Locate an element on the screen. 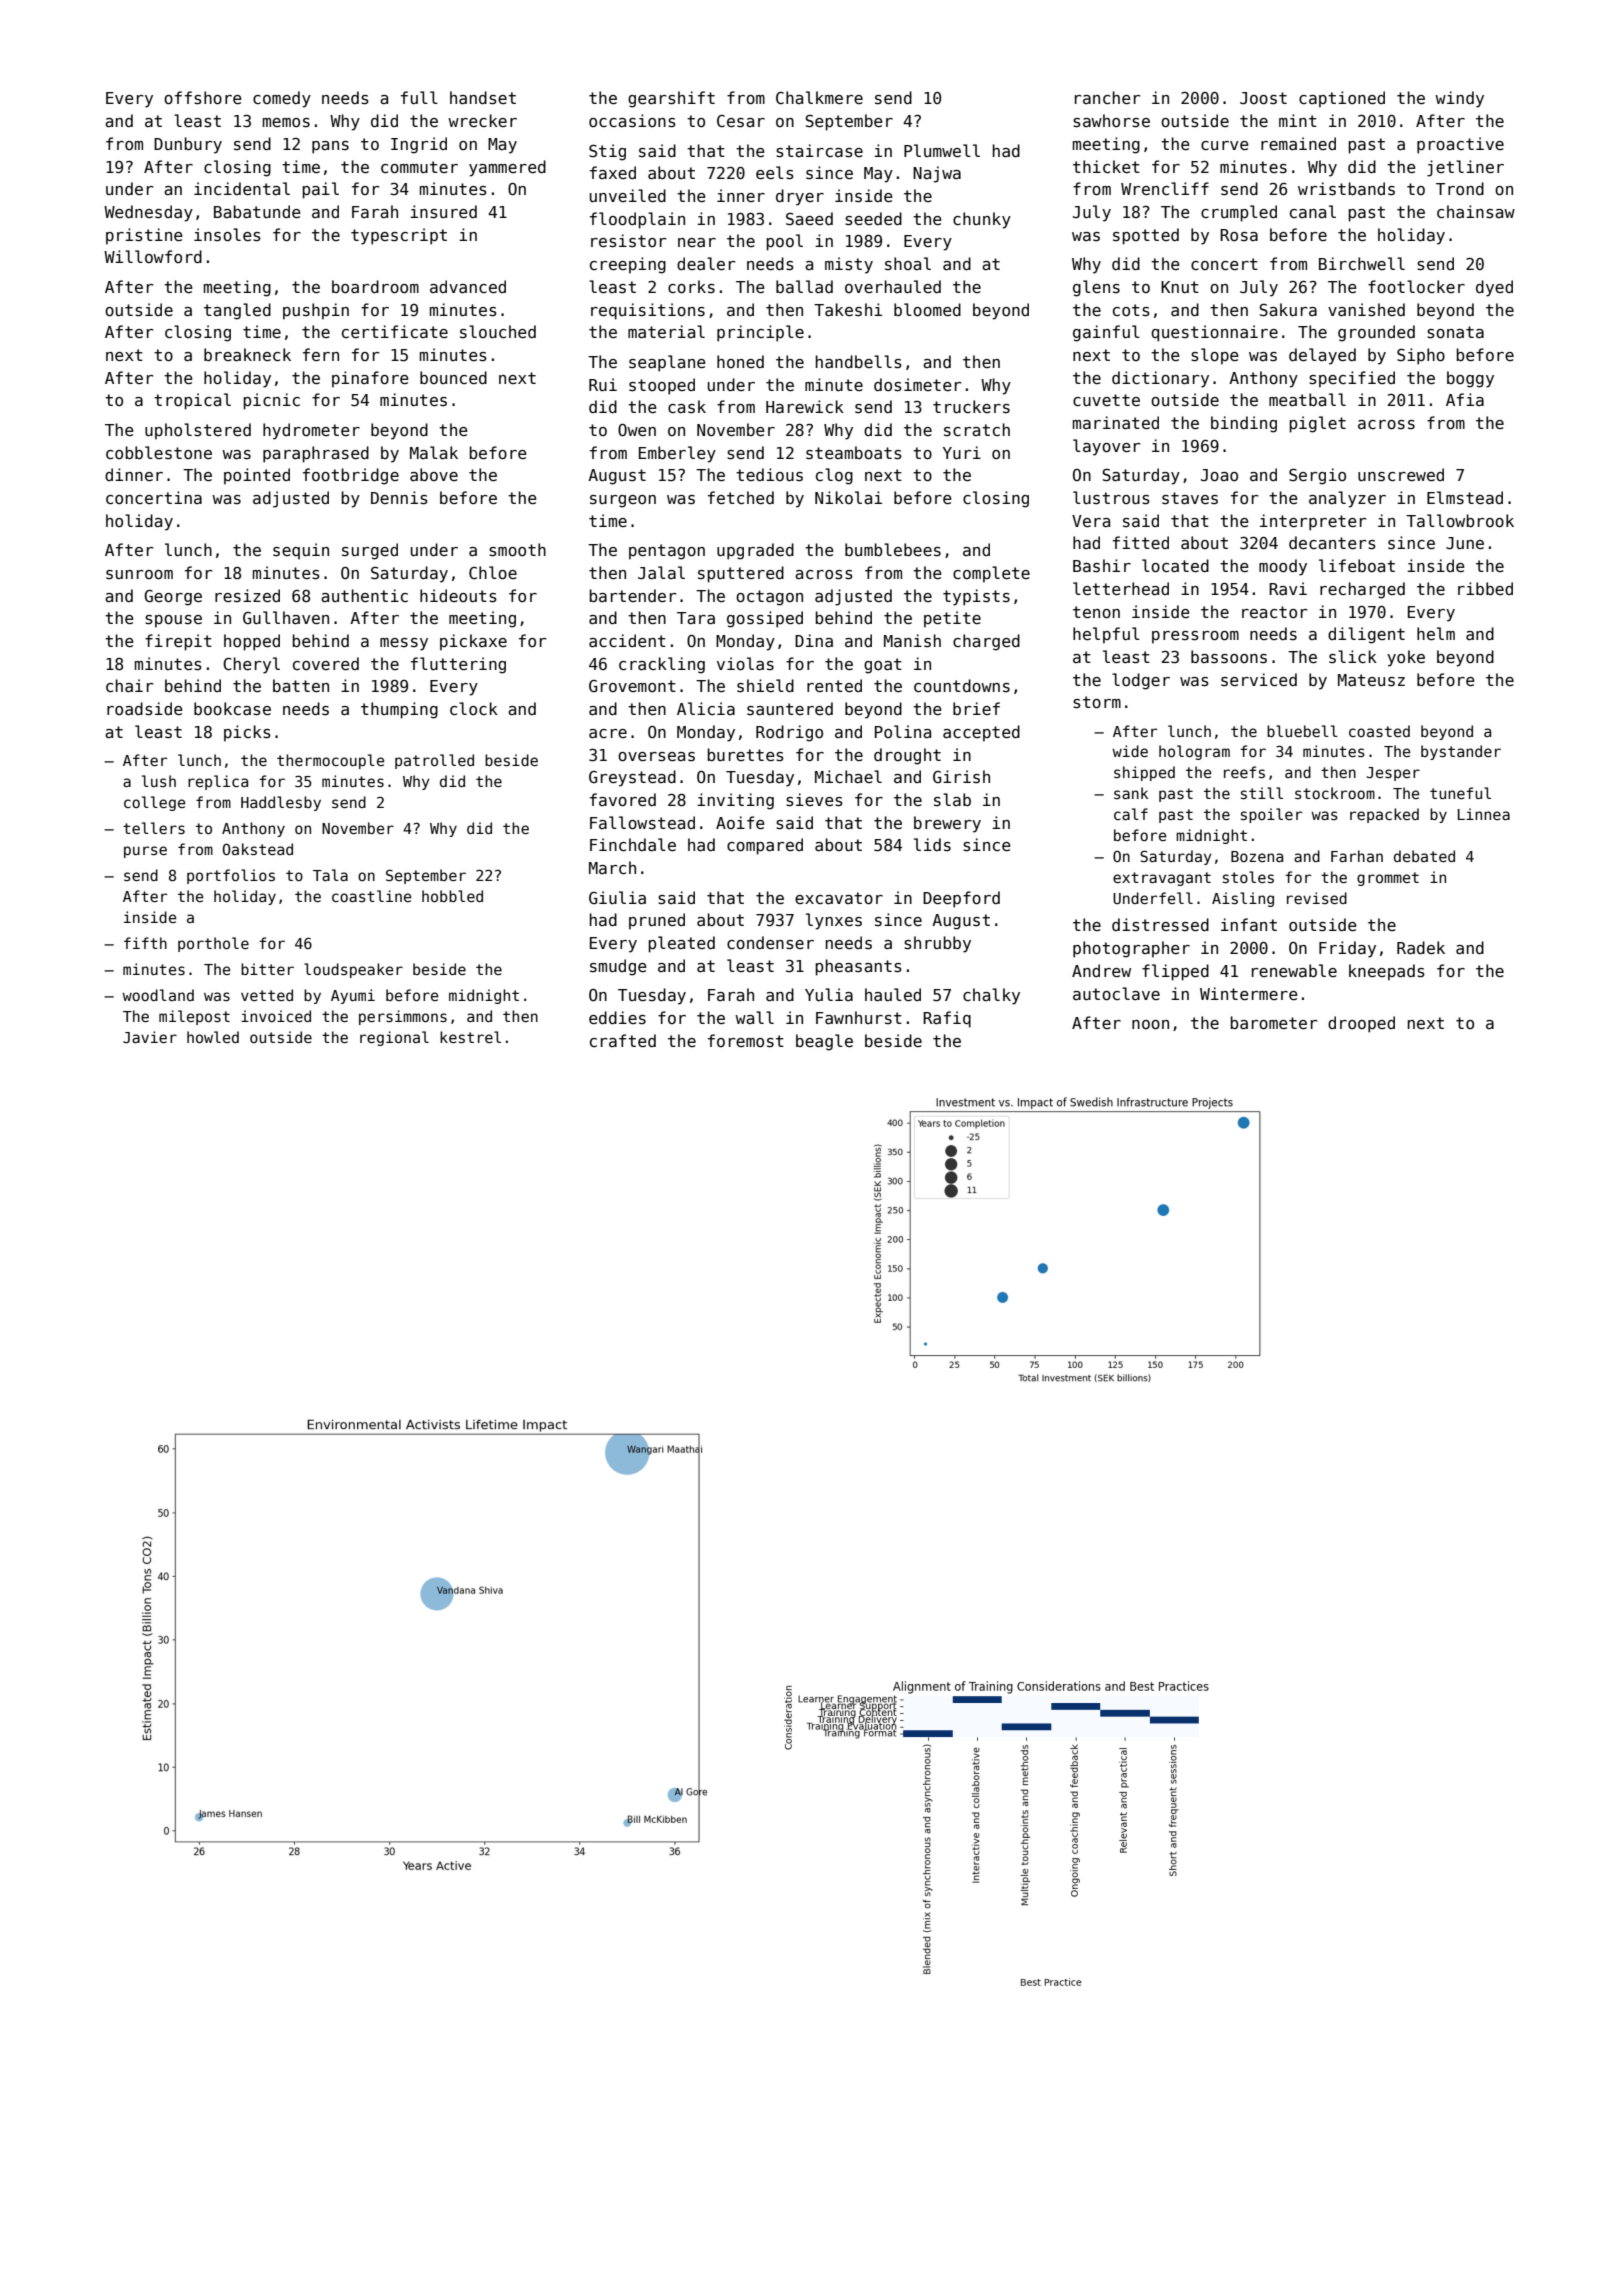  woodland is located at coordinates (158, 995).
